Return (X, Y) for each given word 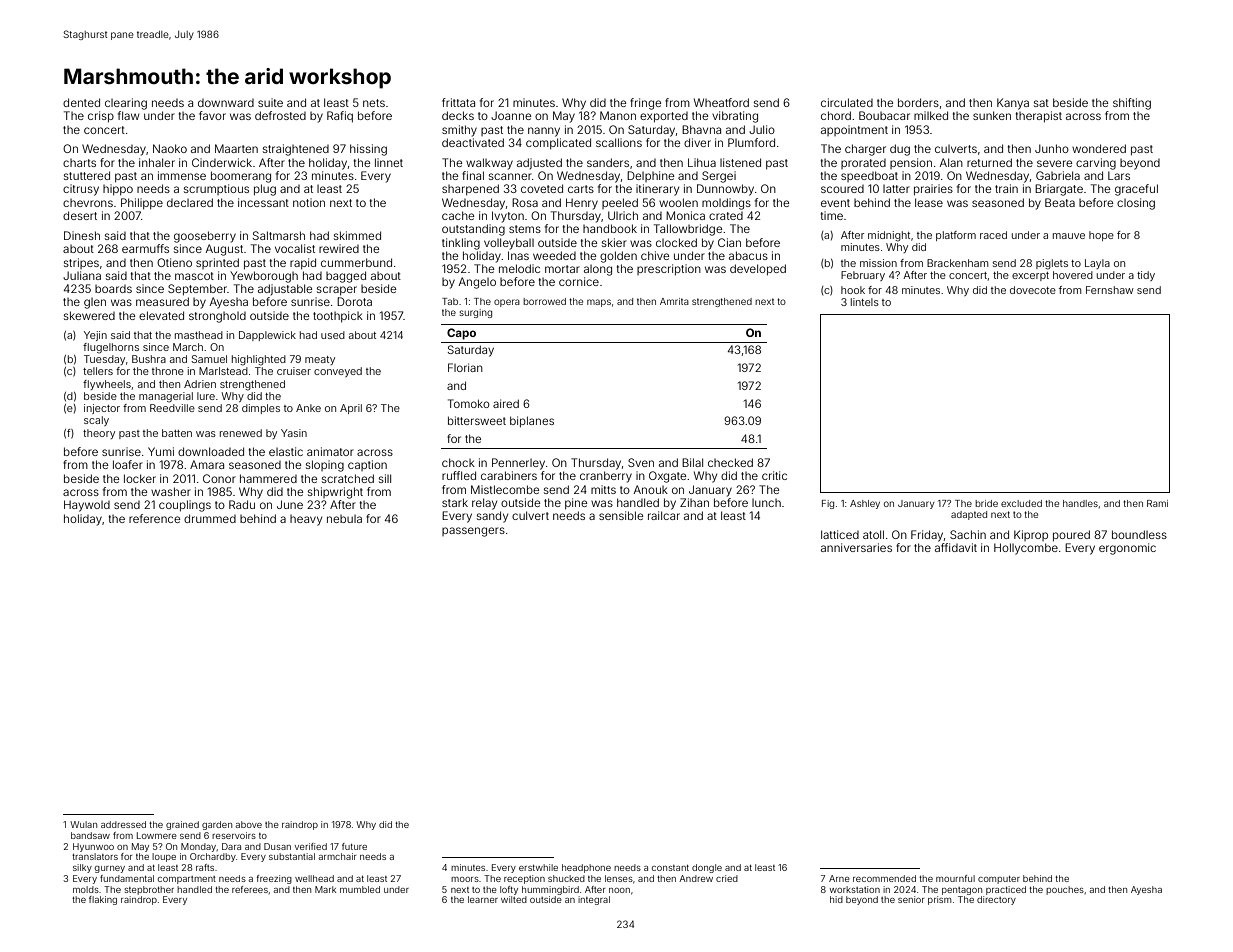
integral (594, 900)
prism (939, 900)
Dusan (277, 846)
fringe (645, 104)
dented (81, 102)
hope (1101, 236)
